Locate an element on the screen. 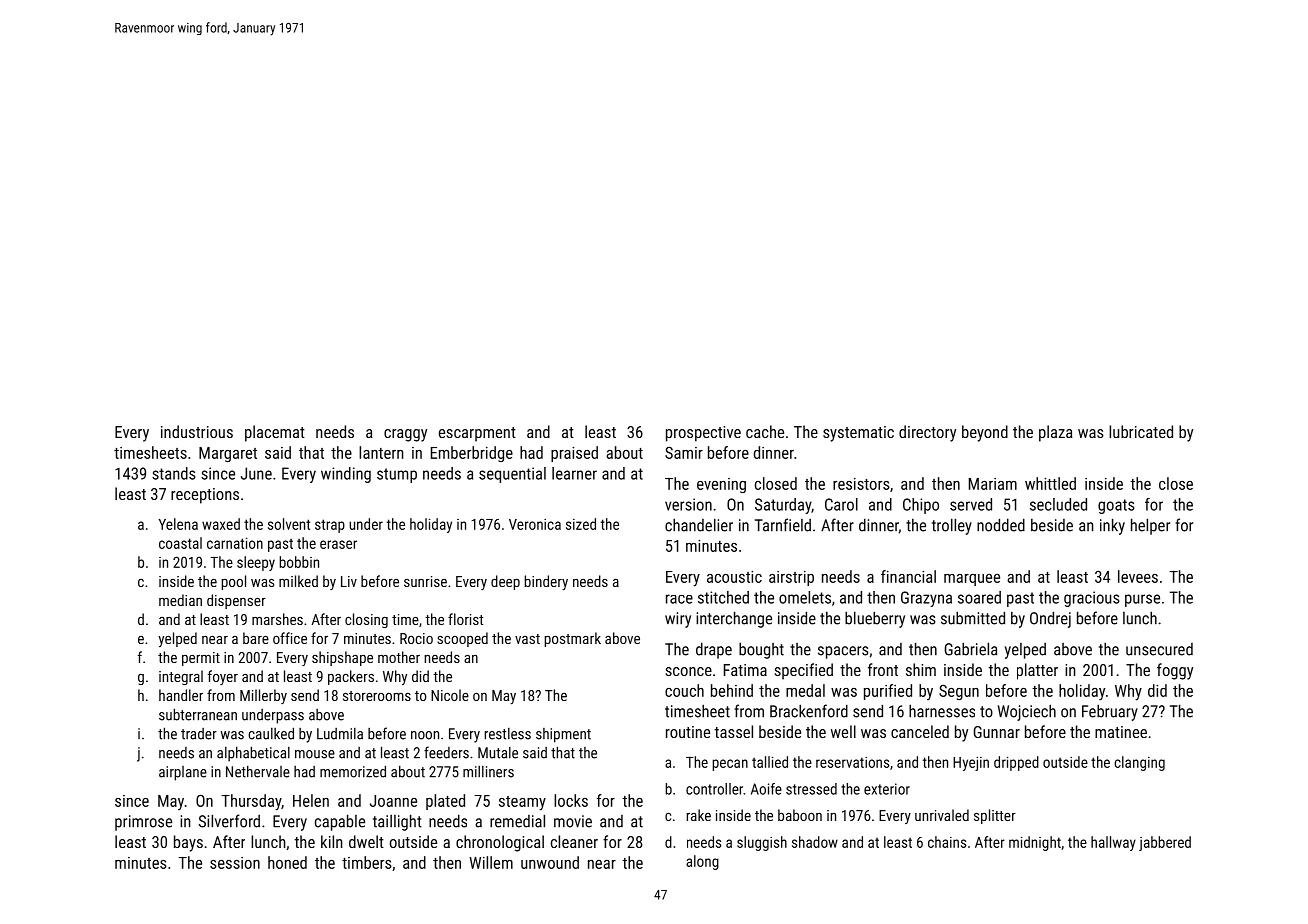 The width and height of the screenshot is (1308, 924). escarpment is located at coordinates (477, 434).
